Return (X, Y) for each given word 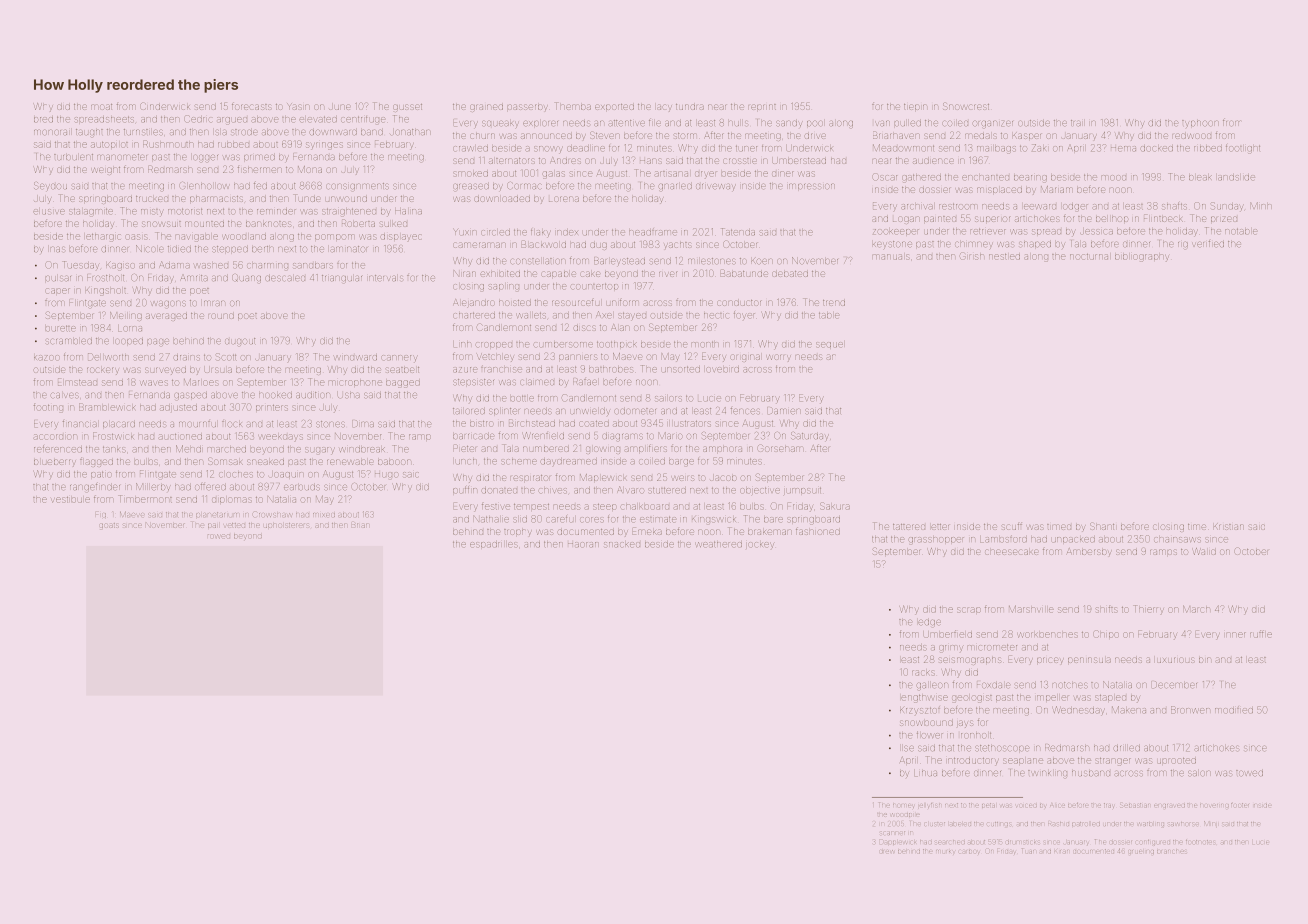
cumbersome (563, 345)
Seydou (50, 186)
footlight (1243, 148)
